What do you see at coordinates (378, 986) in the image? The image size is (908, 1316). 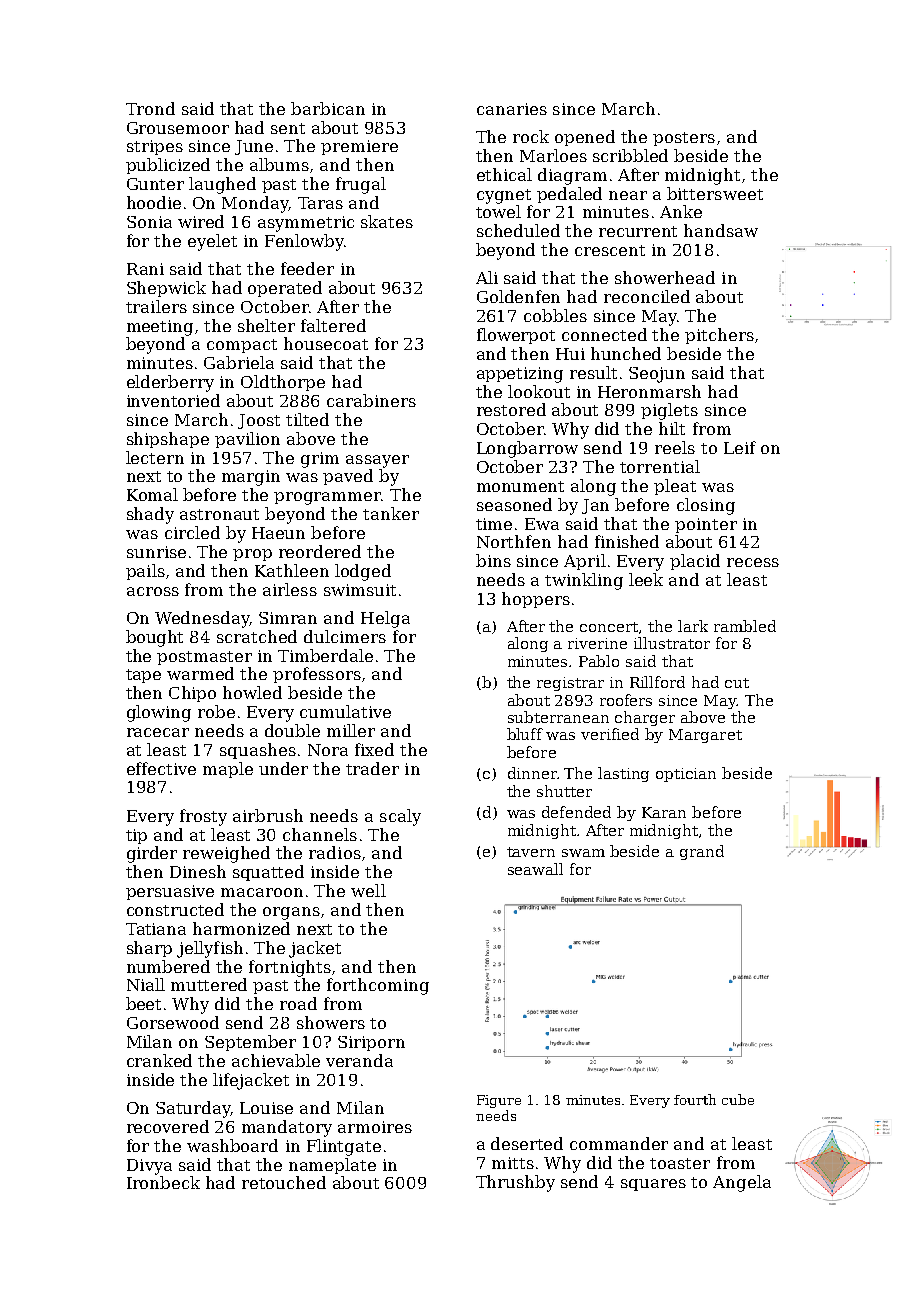 I see `forthcoming` at bounding box center [378, 986].
